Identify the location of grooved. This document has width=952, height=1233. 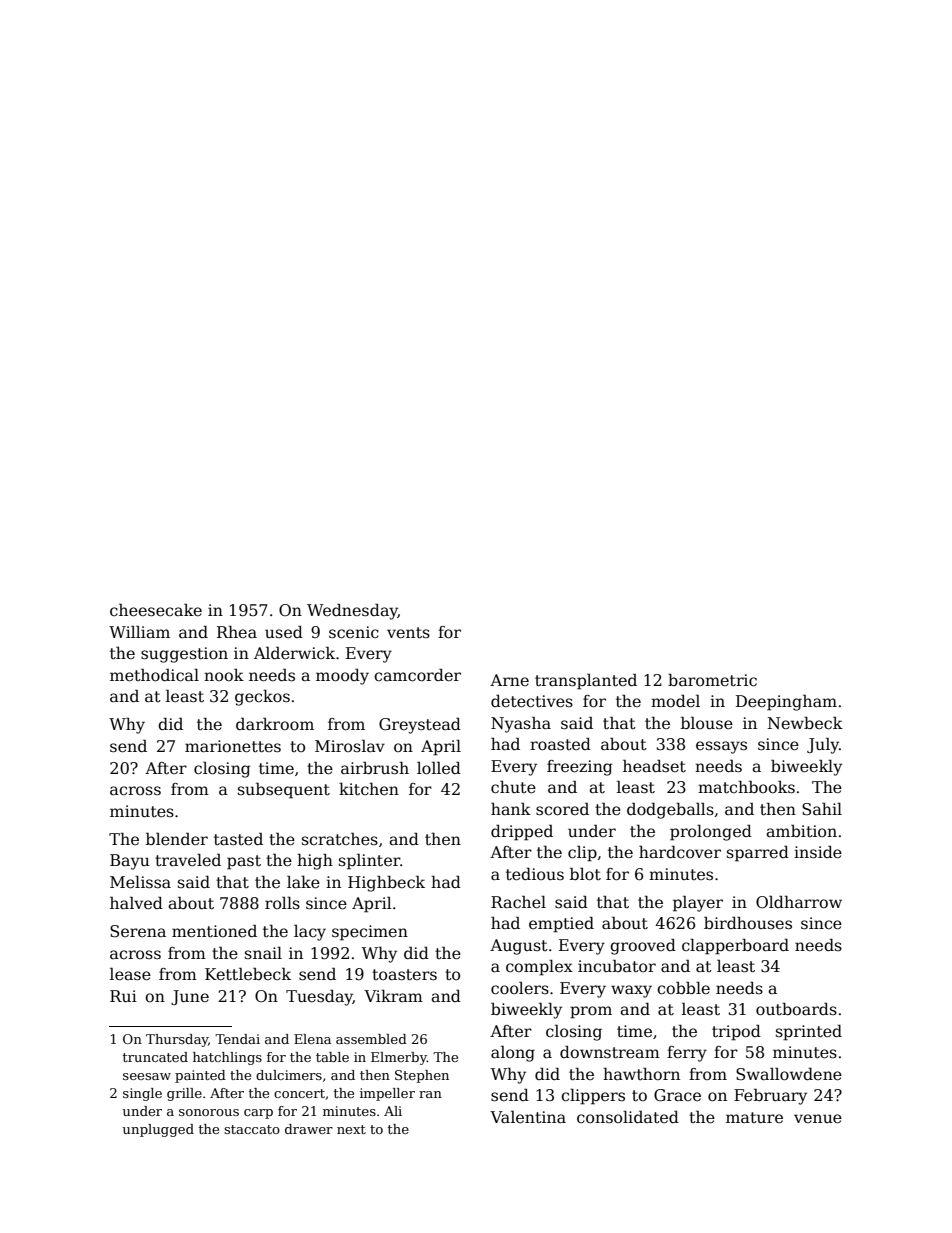
(643, 946).
